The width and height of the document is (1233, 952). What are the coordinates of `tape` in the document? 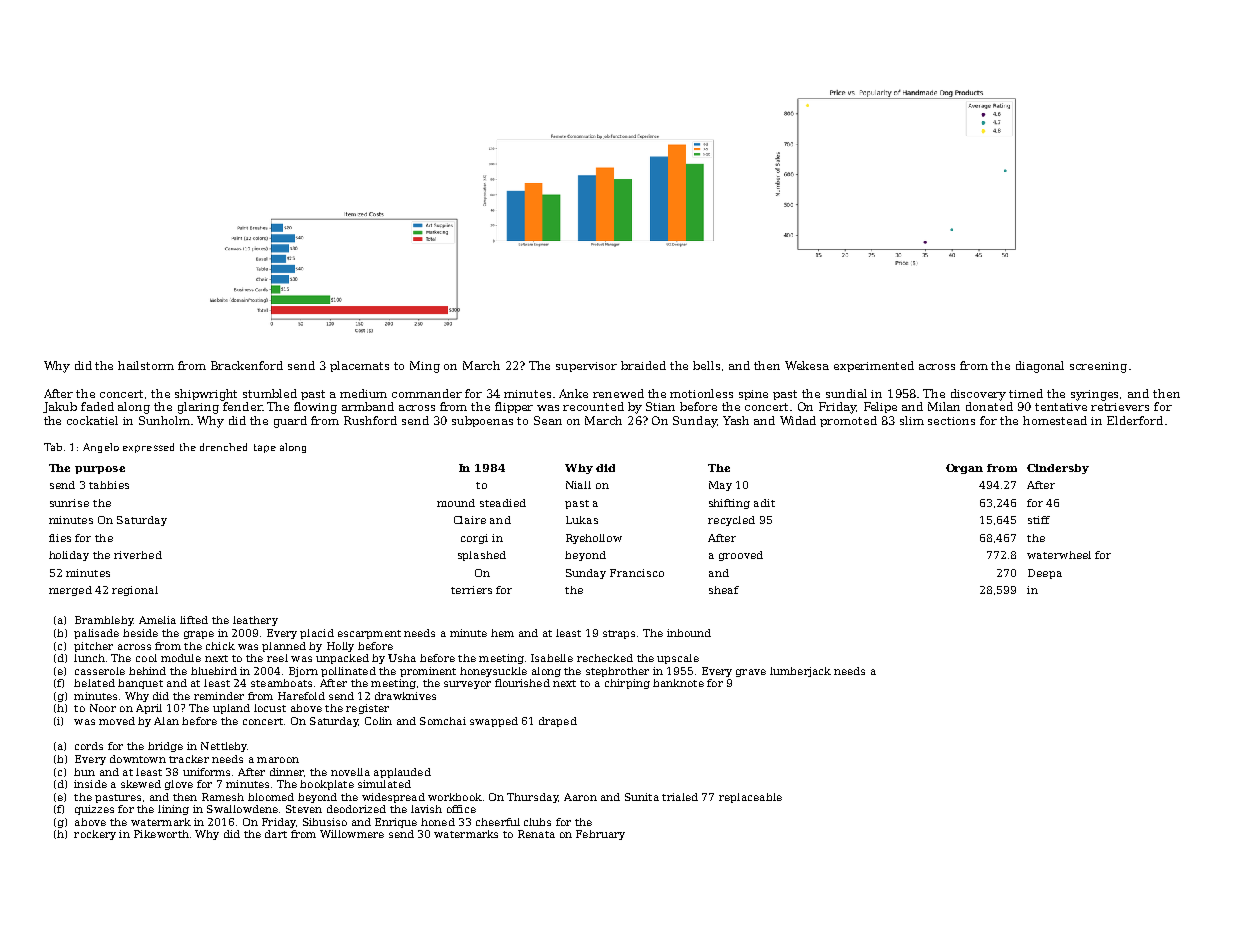 It's located at (265, 448).
